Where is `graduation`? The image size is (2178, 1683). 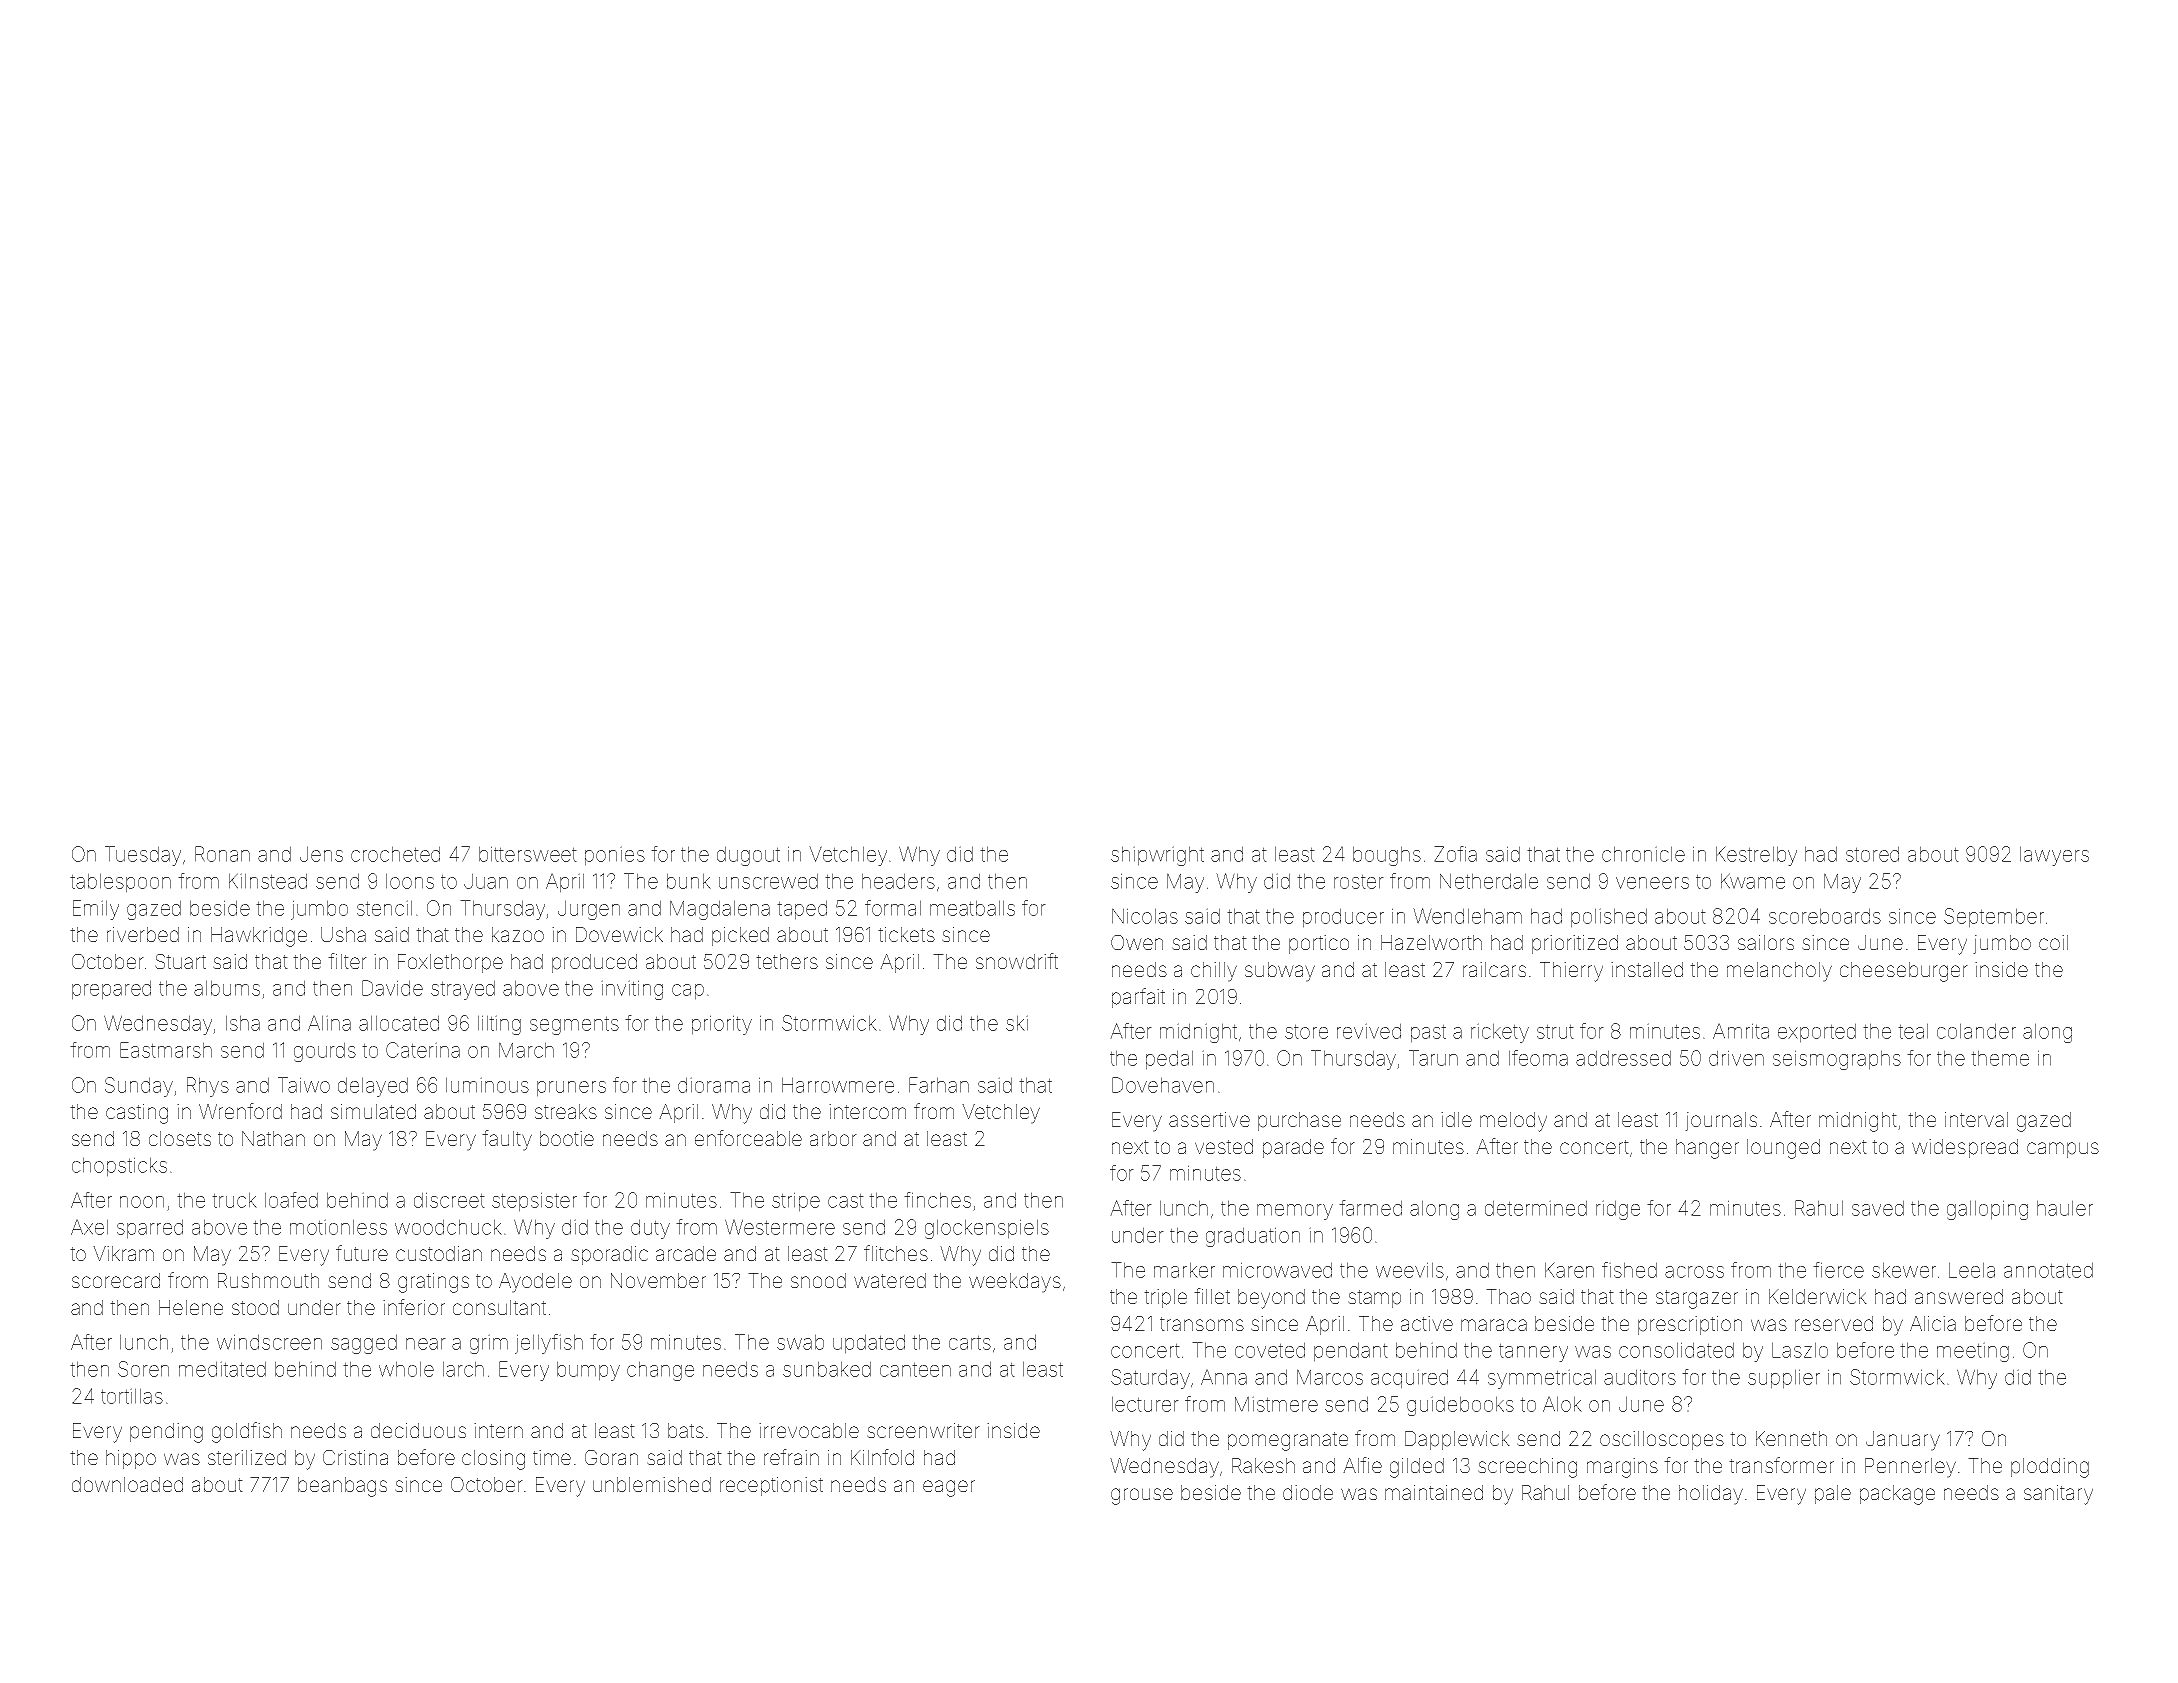
graduation is located at coordinates (1253, 1237).
